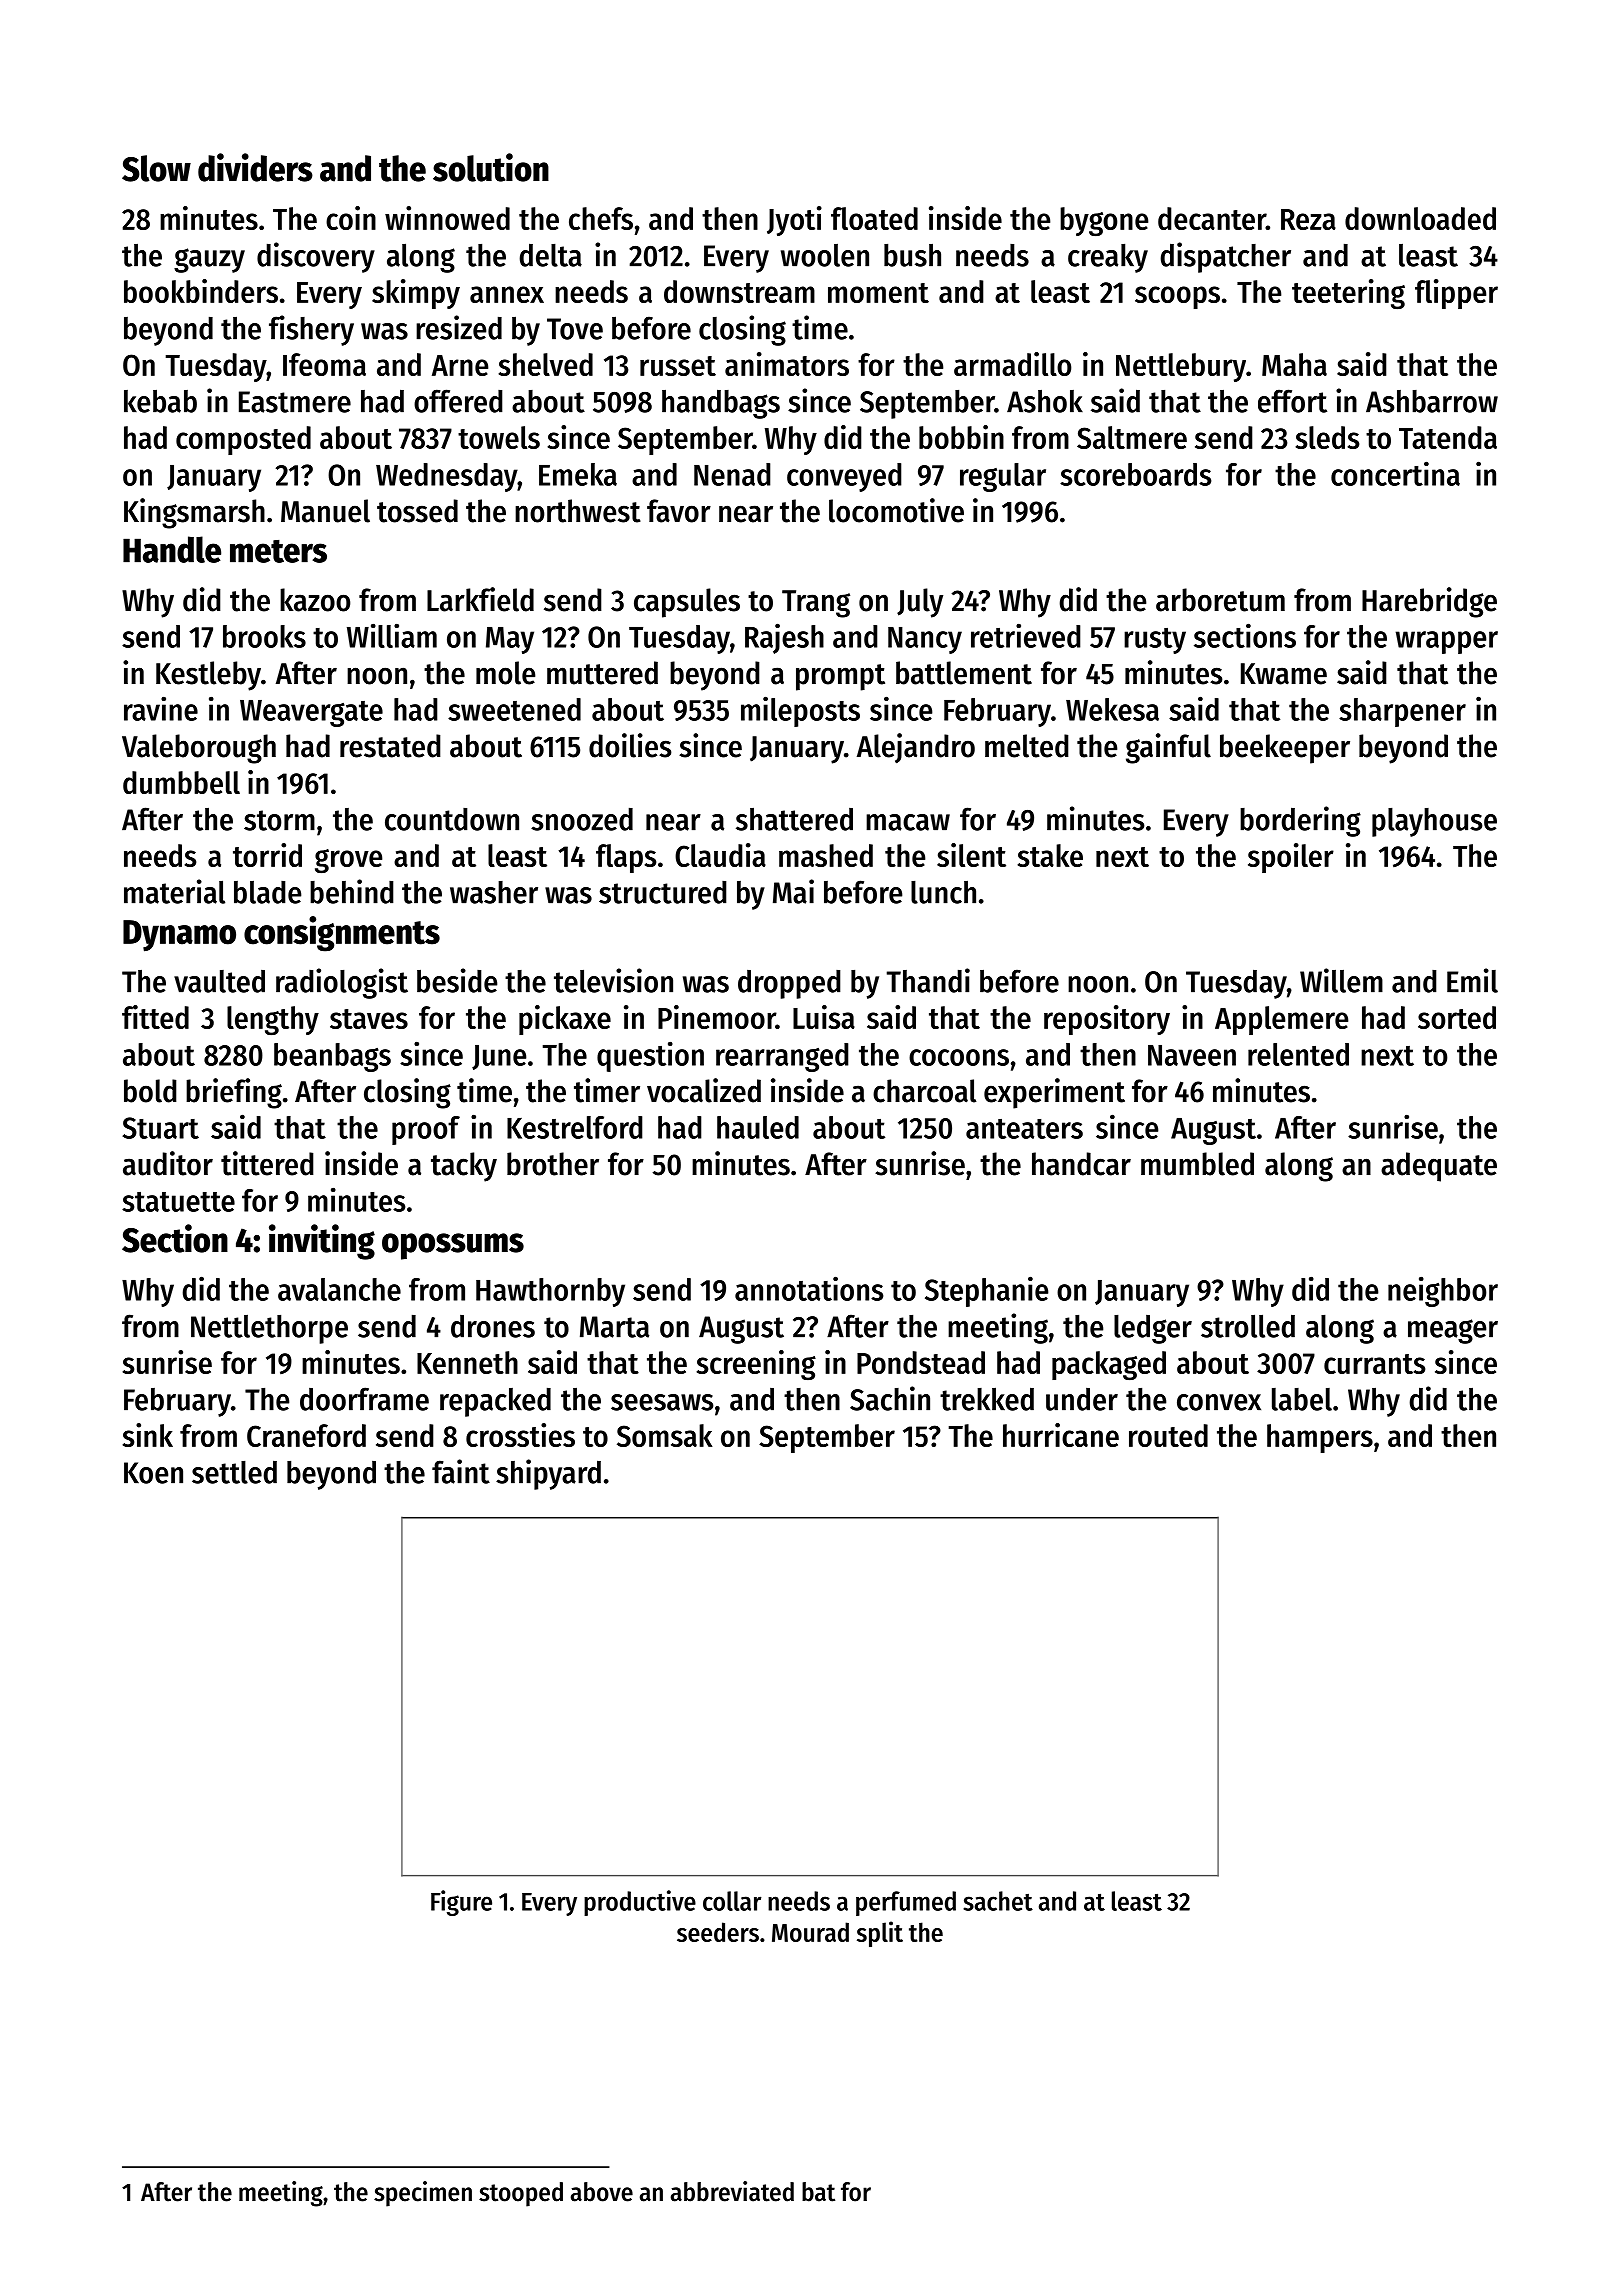 Image resolution: width=1620 pixels, height=2292 pixels. I want to click on muttered, so click(602, 673).
